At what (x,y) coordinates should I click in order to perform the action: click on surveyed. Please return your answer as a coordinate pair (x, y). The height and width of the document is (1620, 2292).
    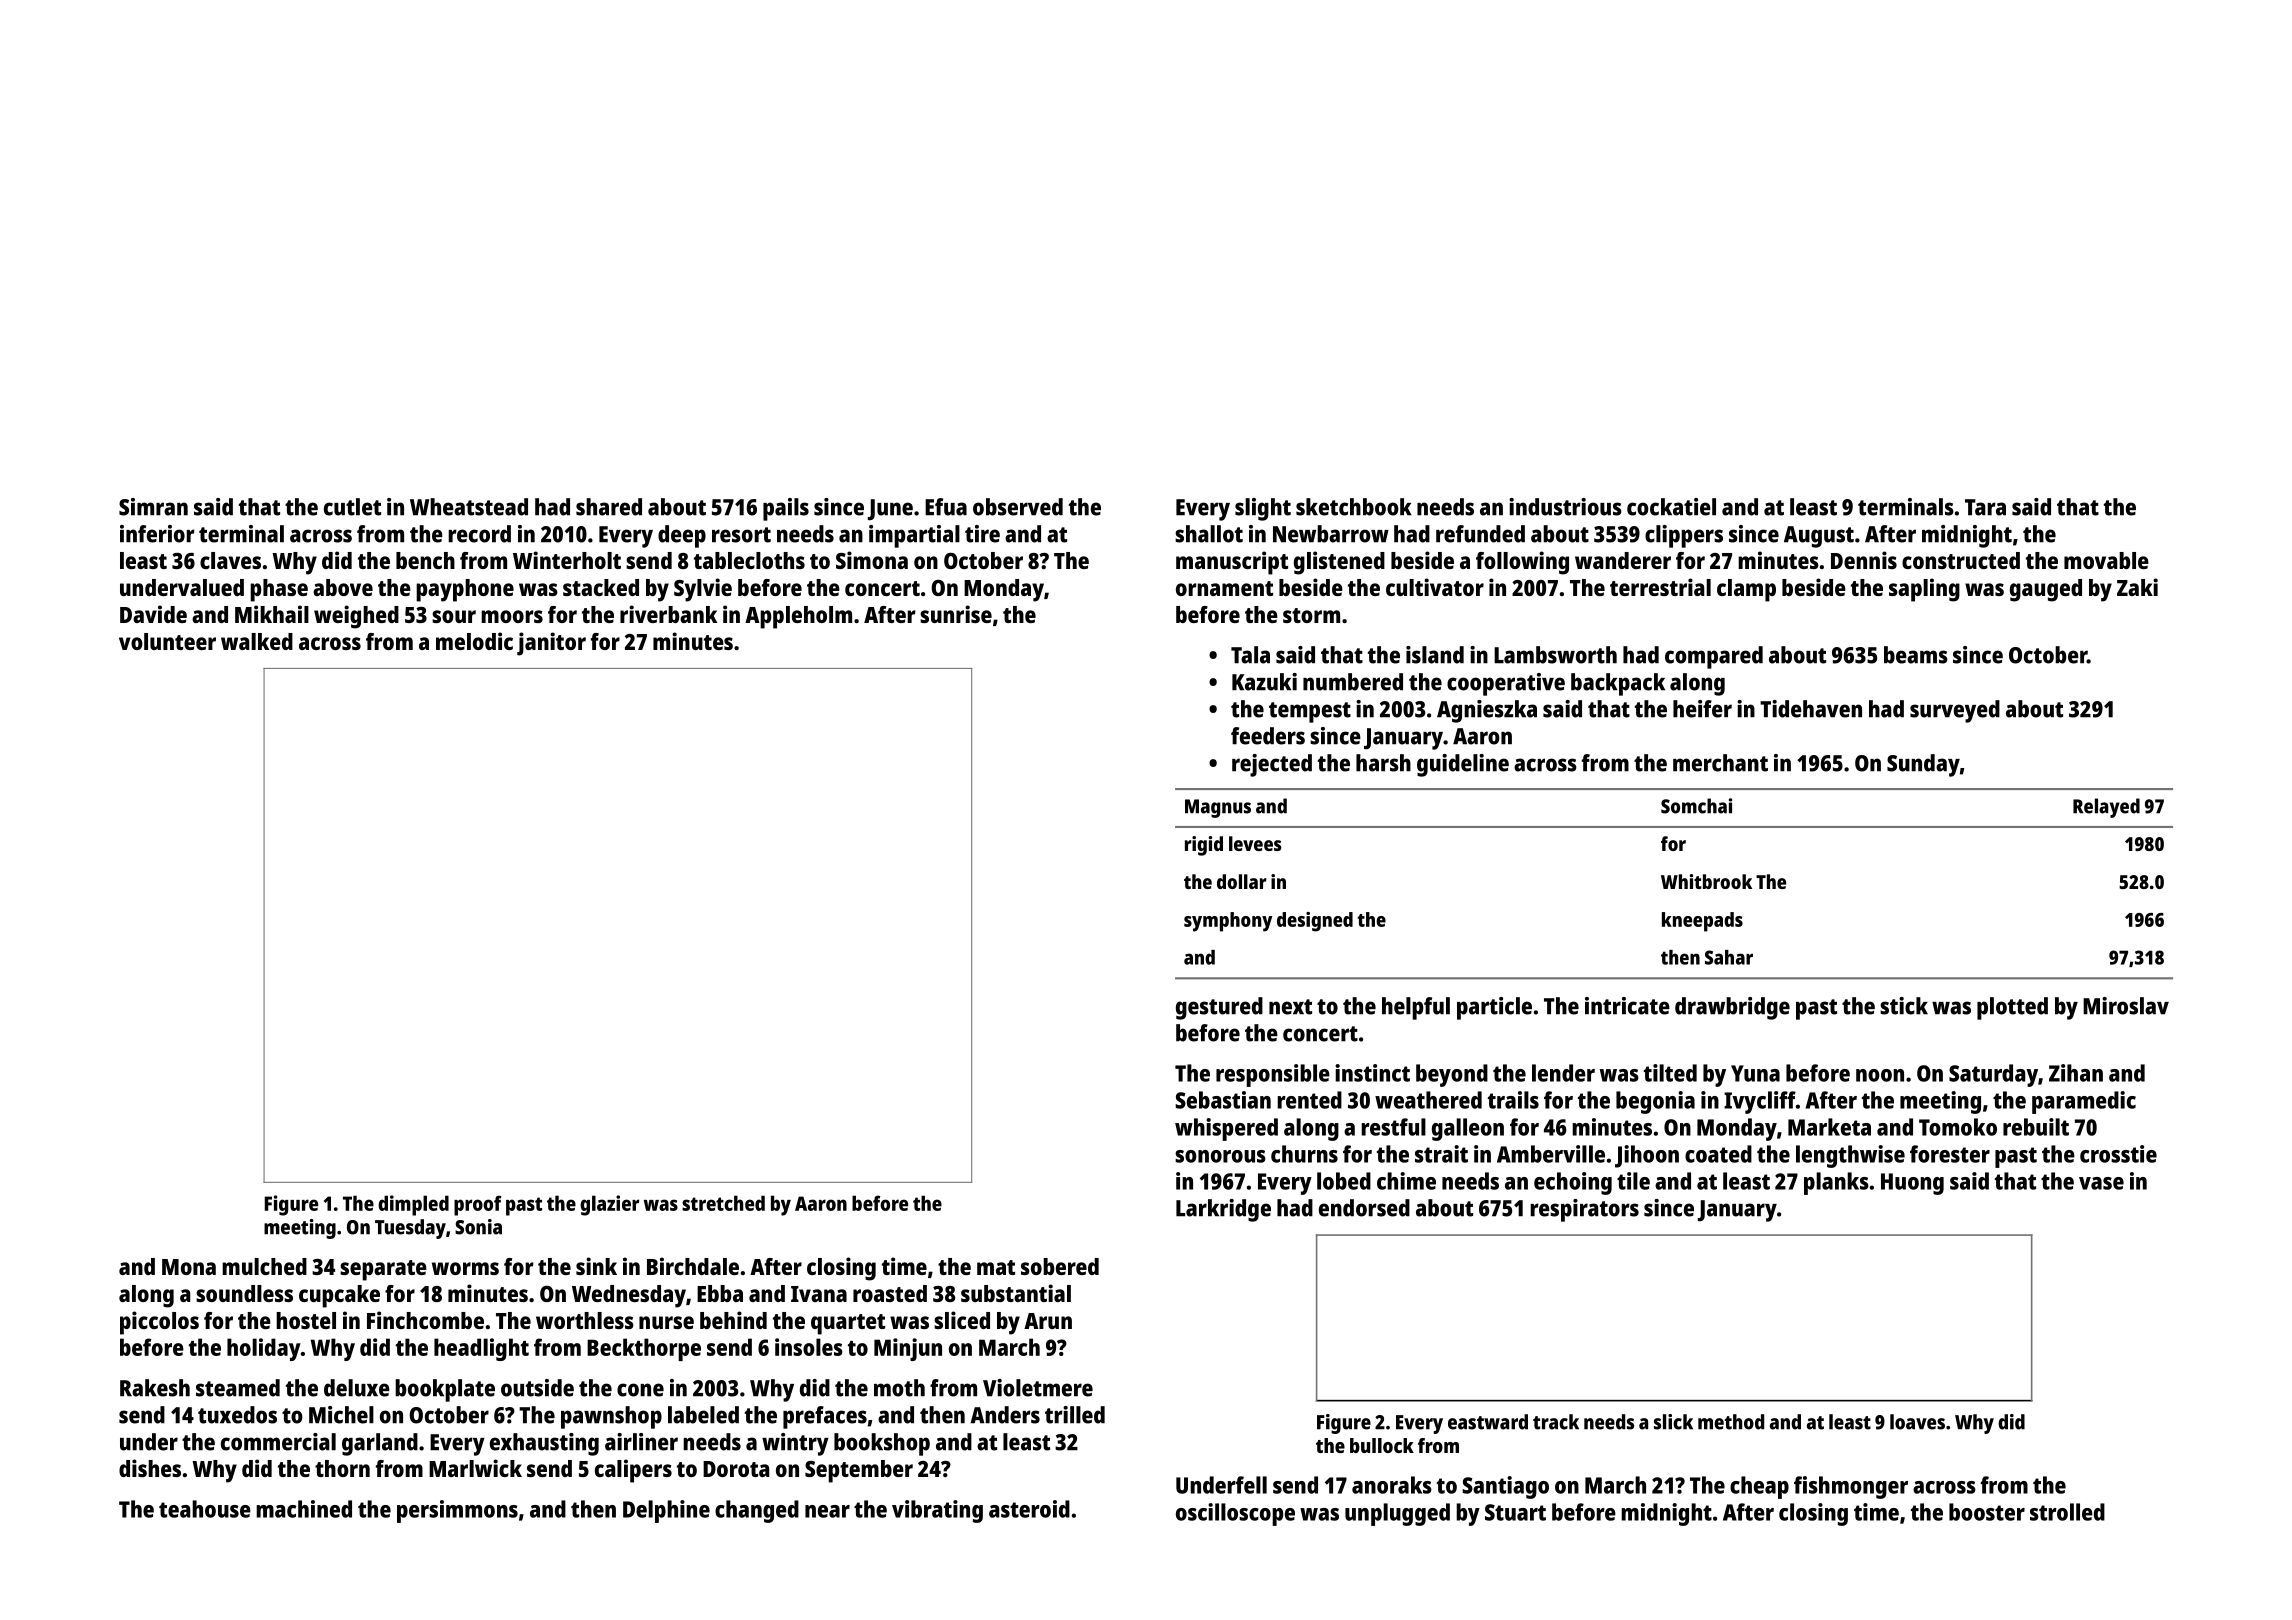
    Looking at the image, I should click on (1955, 711).
